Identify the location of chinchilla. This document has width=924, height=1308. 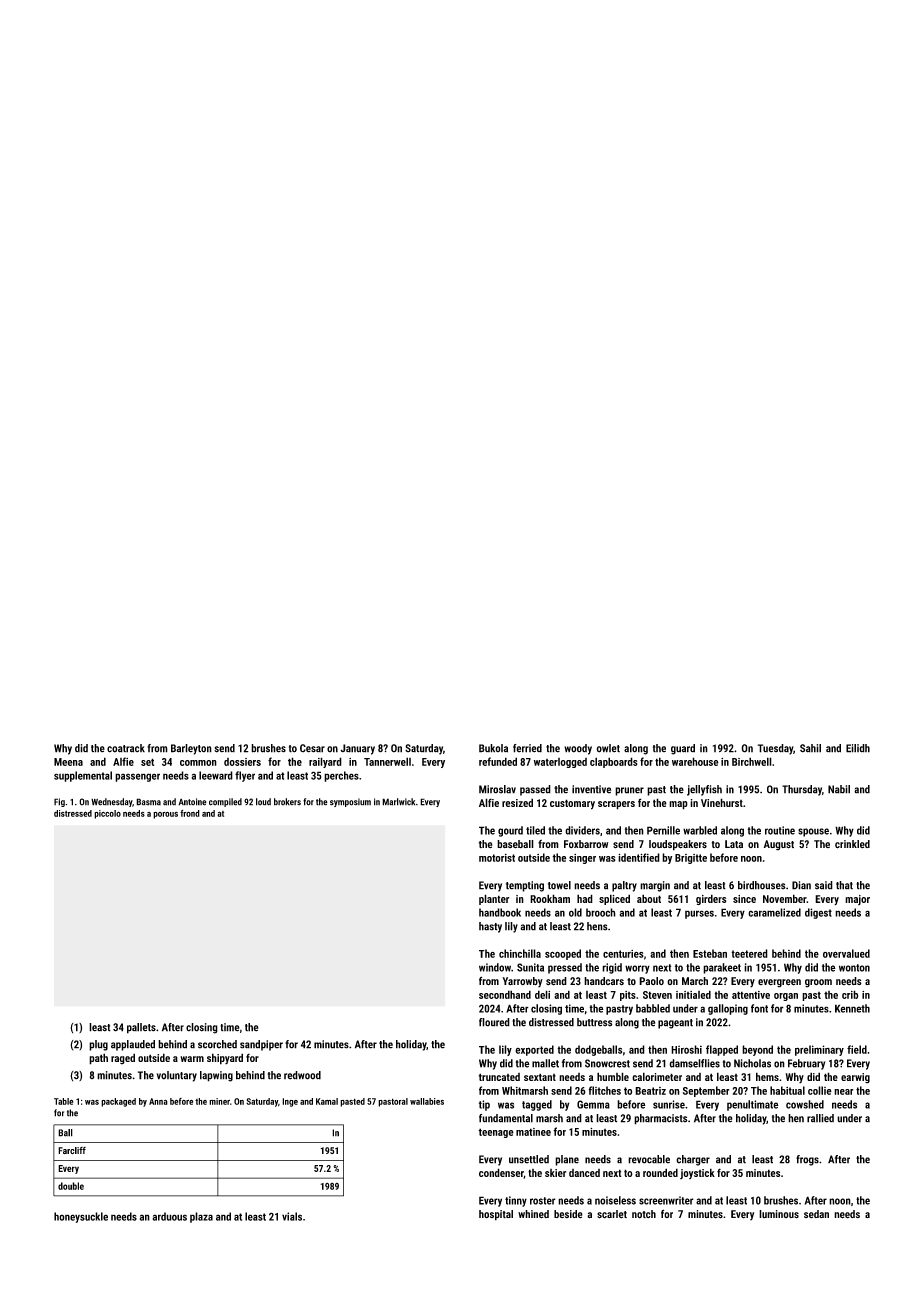
(520, 953).
